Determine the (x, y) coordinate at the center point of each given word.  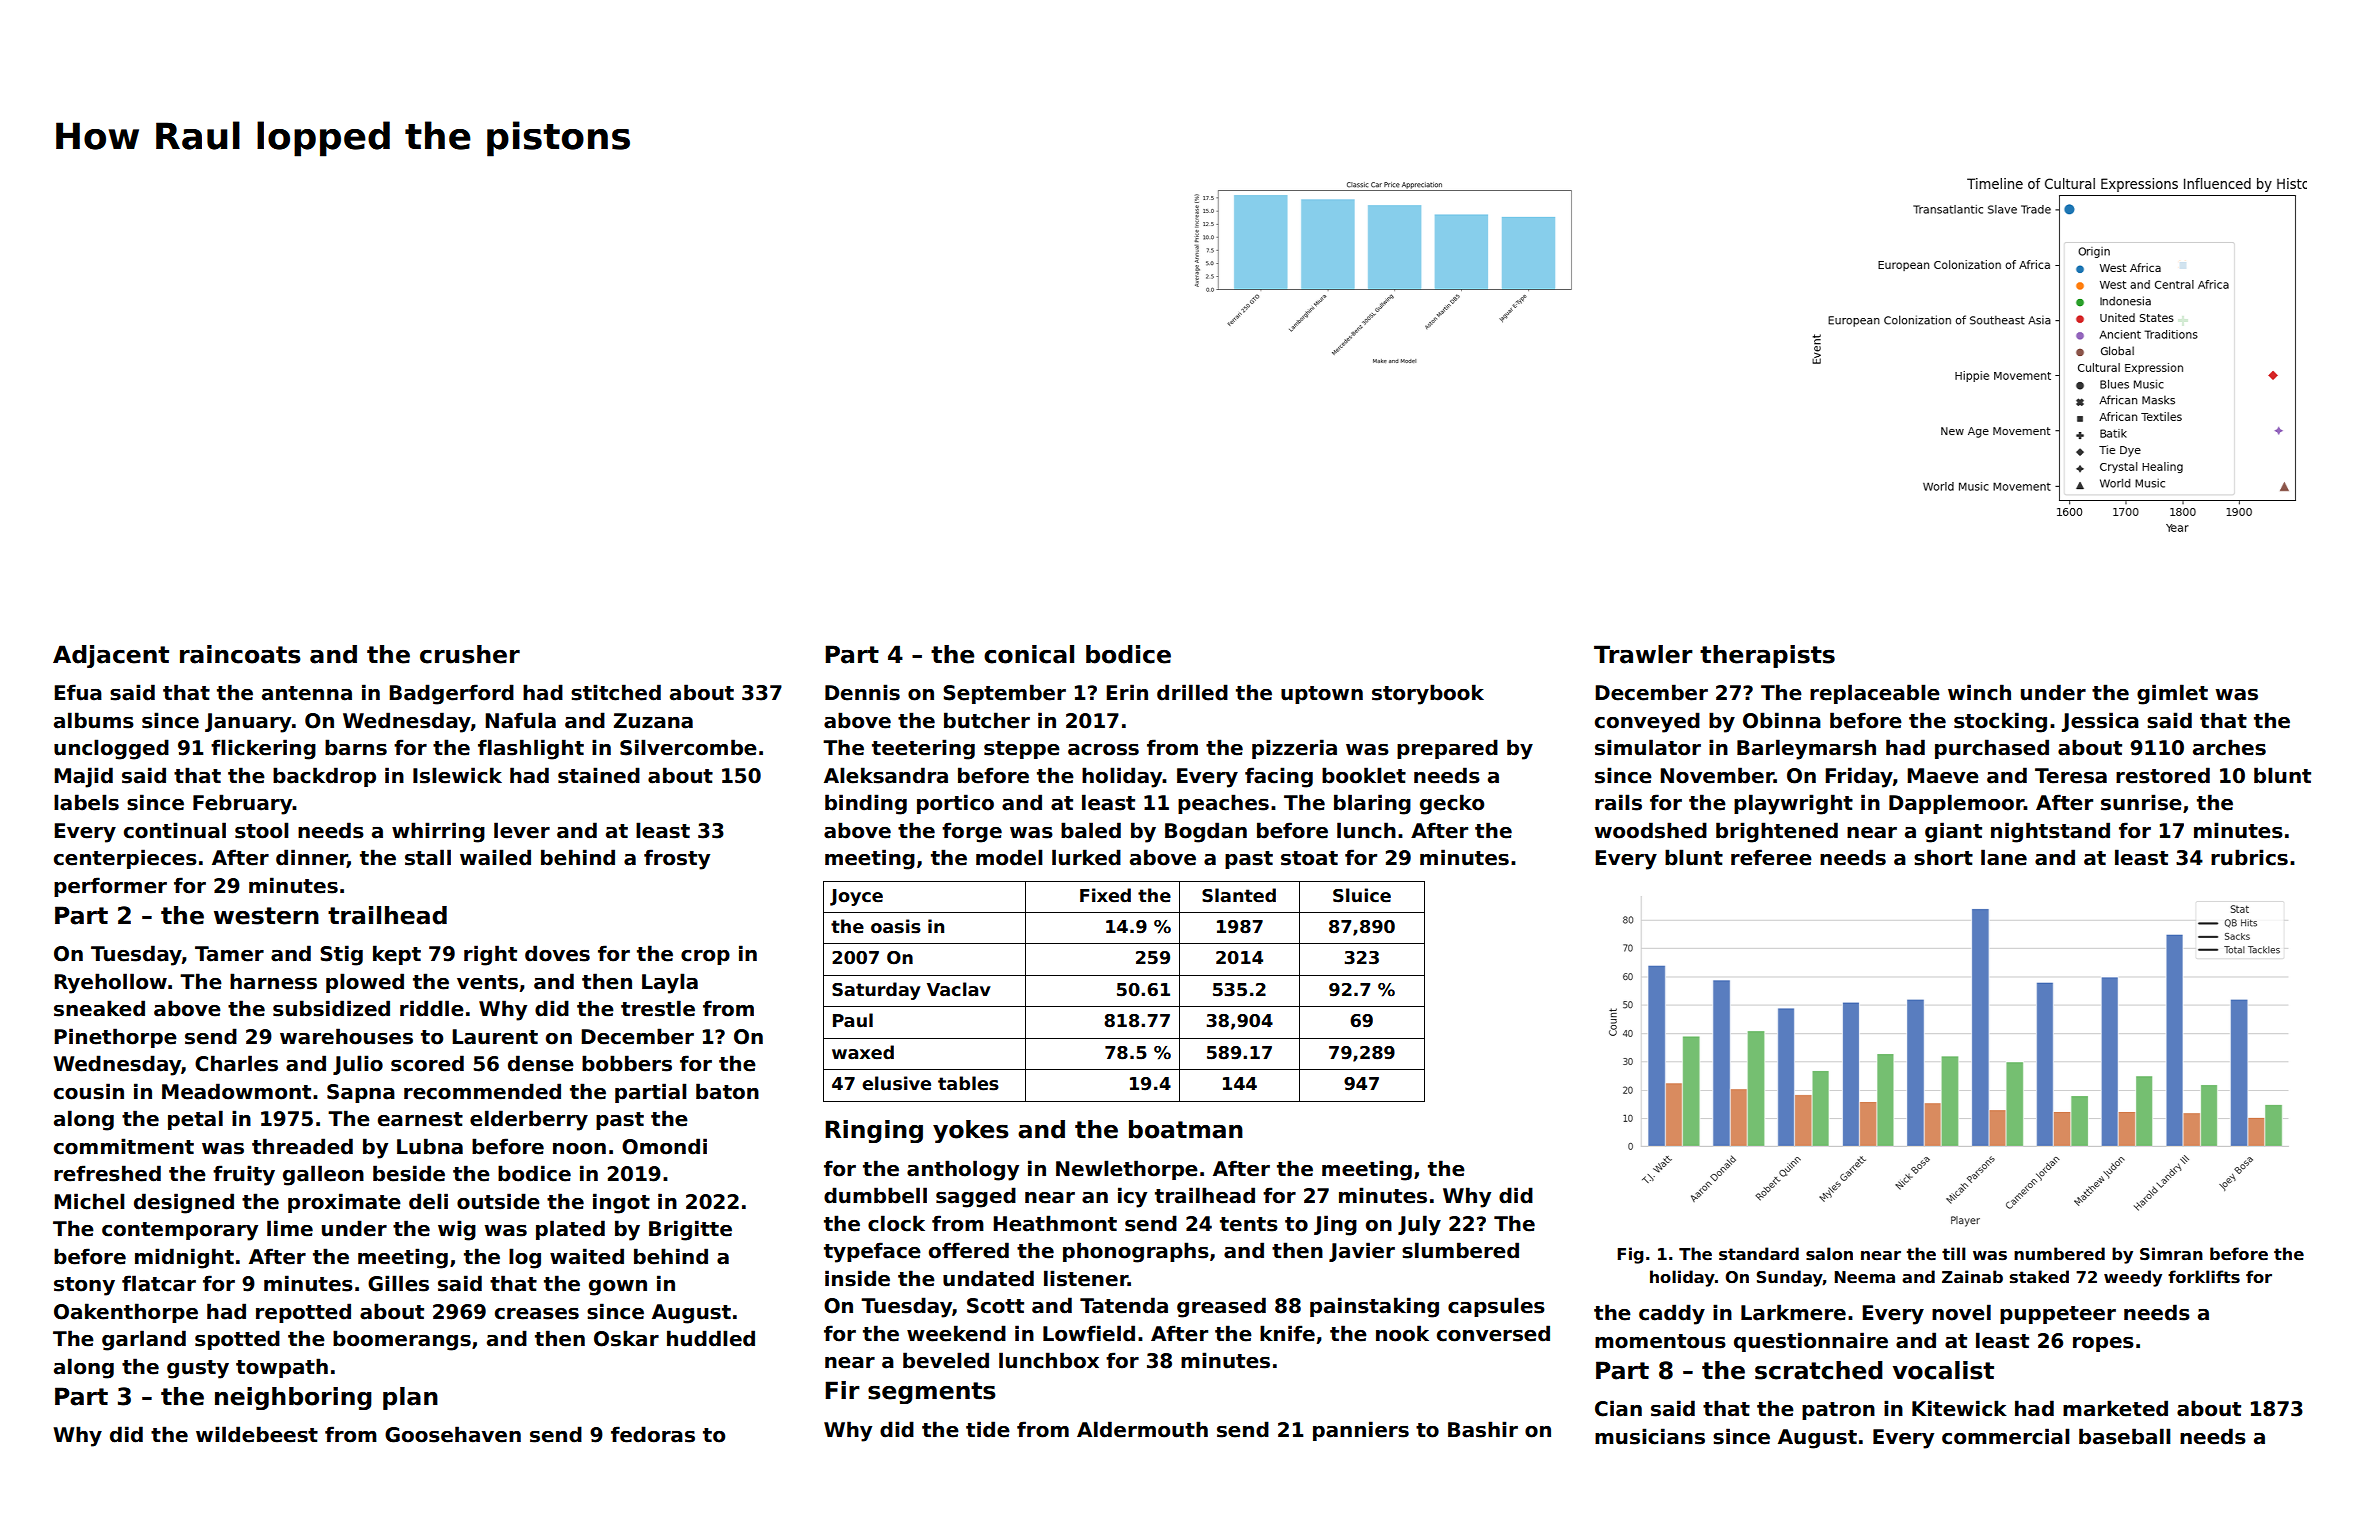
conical (1029, 654)
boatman (1186, 1129)
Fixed (1105, 895)
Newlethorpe (1127, 1170)
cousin (89, 1091)
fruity (244, 1175)
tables (968, 1083)
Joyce (856, 897)
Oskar (626, 1338)
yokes (971, 1131)
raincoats (240, 654)
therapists (1767, 656)
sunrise (2141, 802)
